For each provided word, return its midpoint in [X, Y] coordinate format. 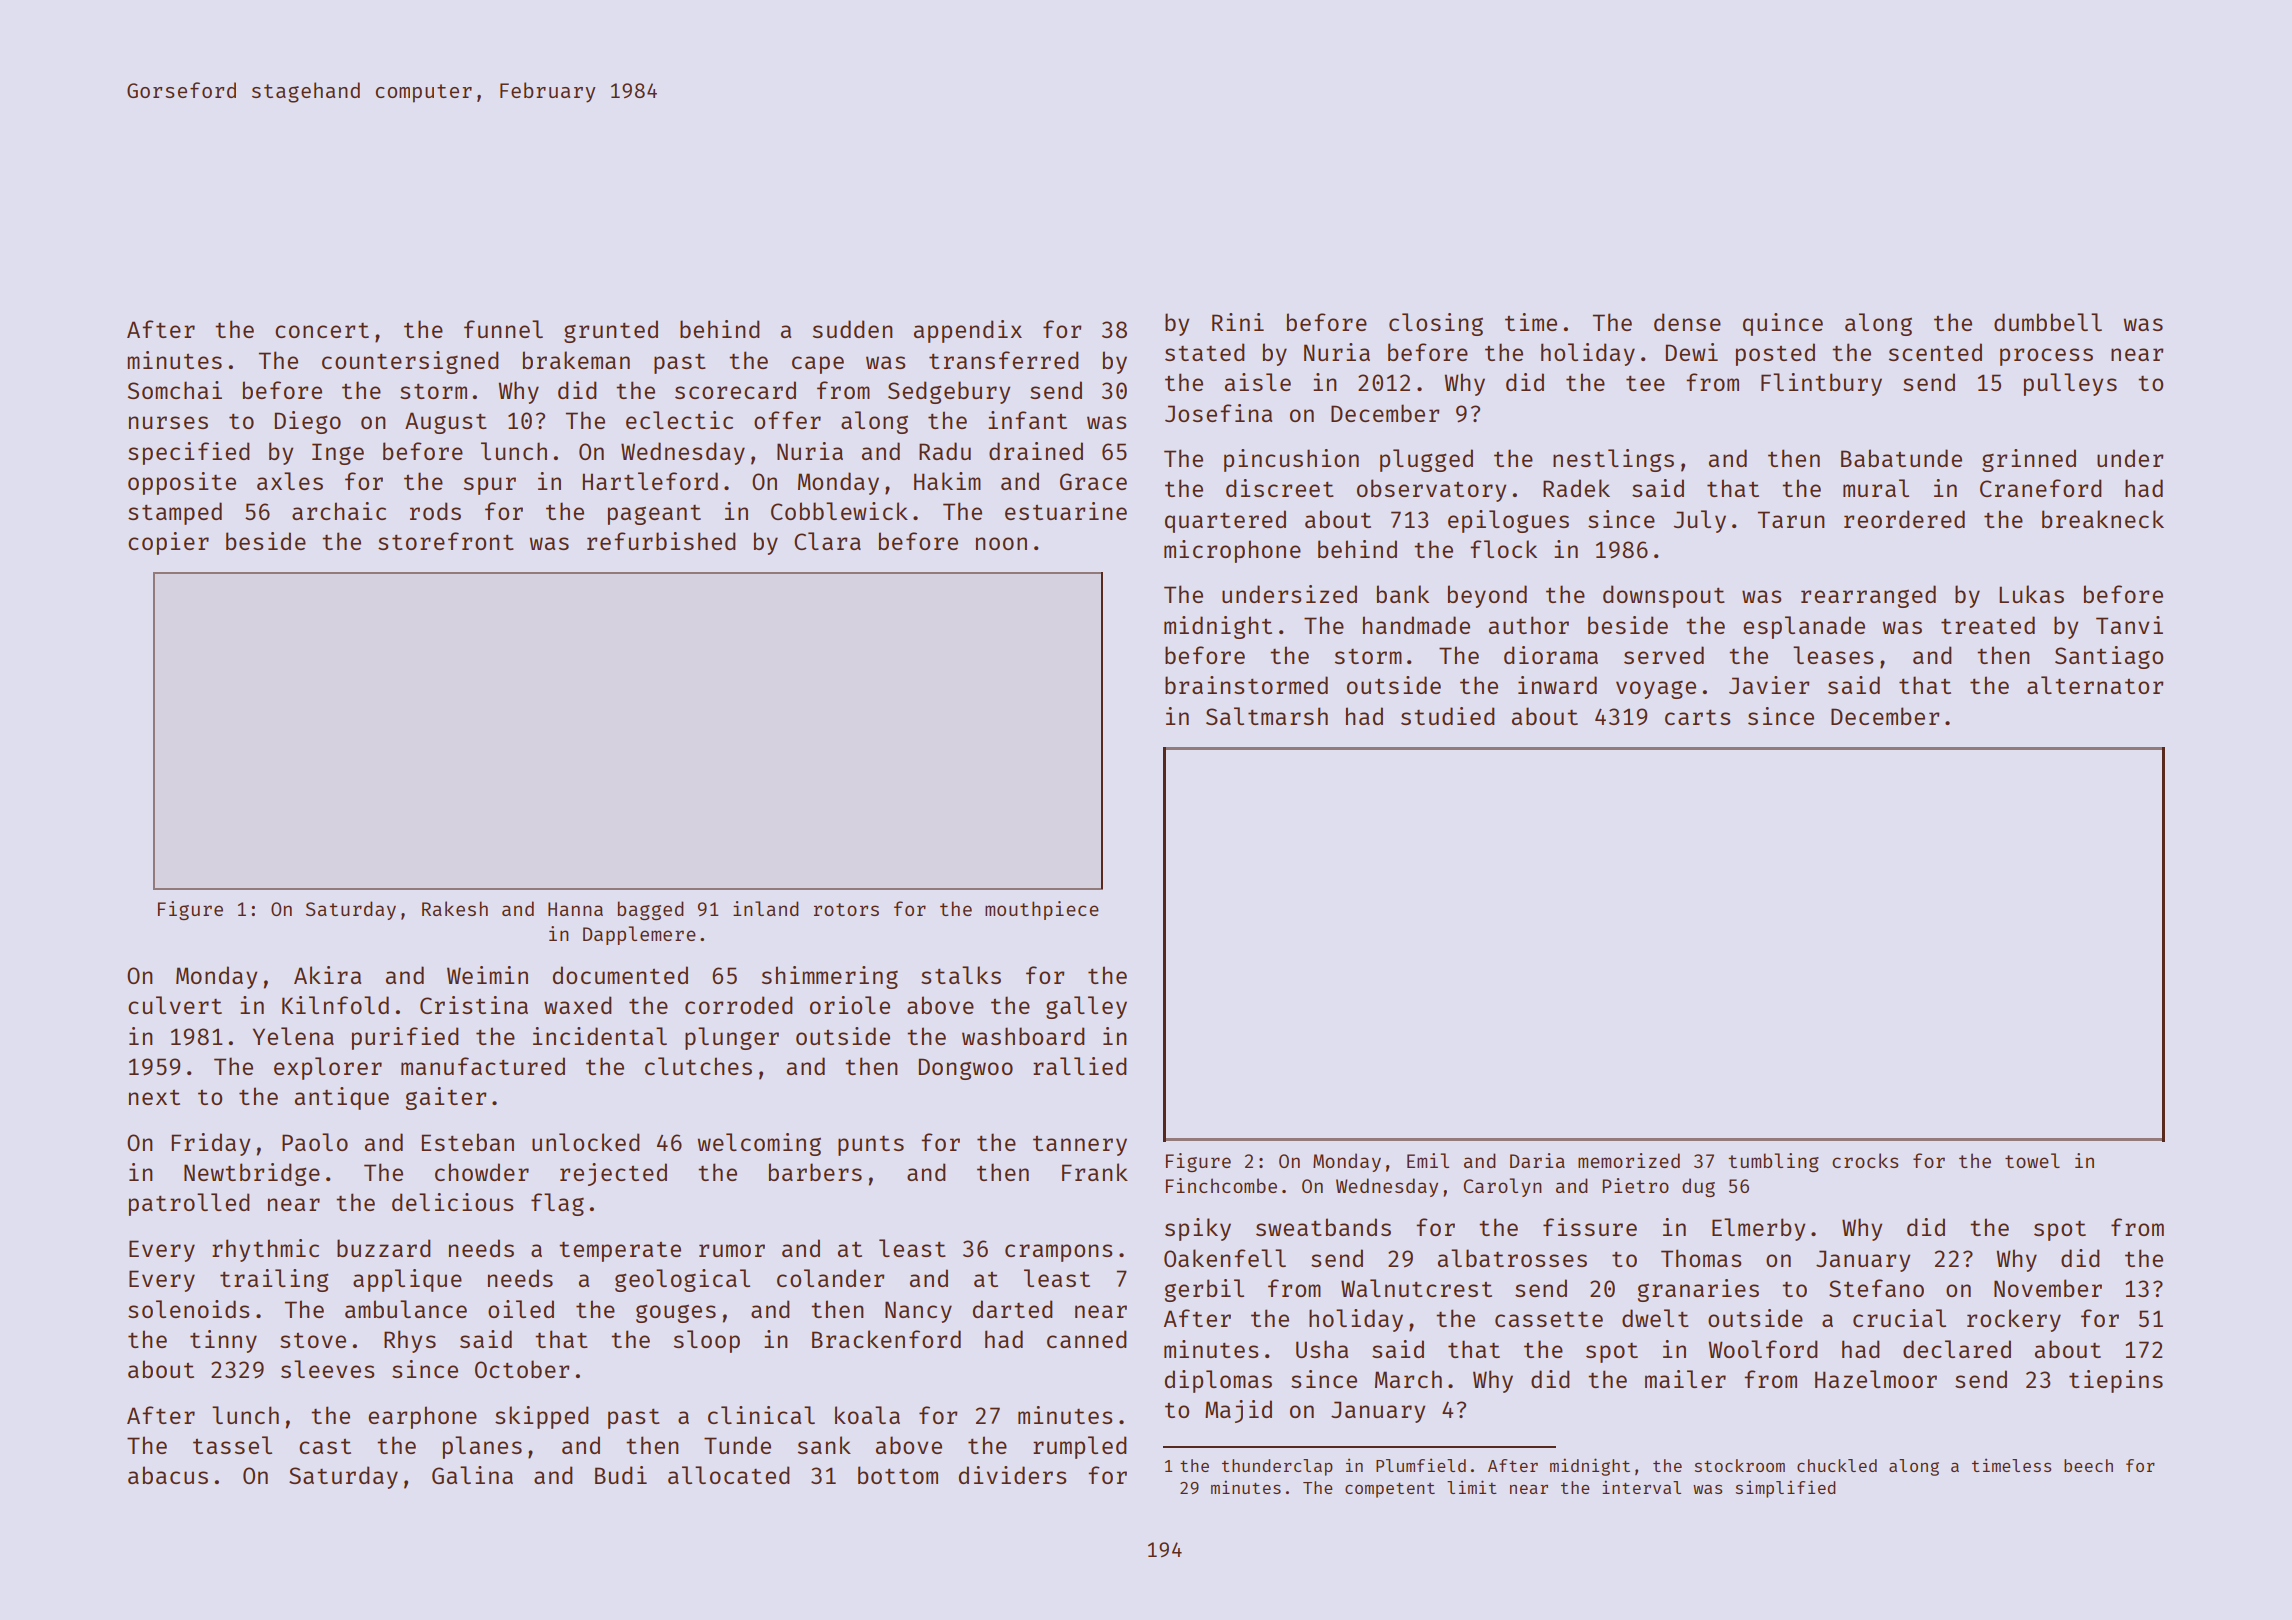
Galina [472, 1475]
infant [1027, 420]
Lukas [2031, 594]
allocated [728, 1475]
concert [322, 330]
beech [2088, 1465]
